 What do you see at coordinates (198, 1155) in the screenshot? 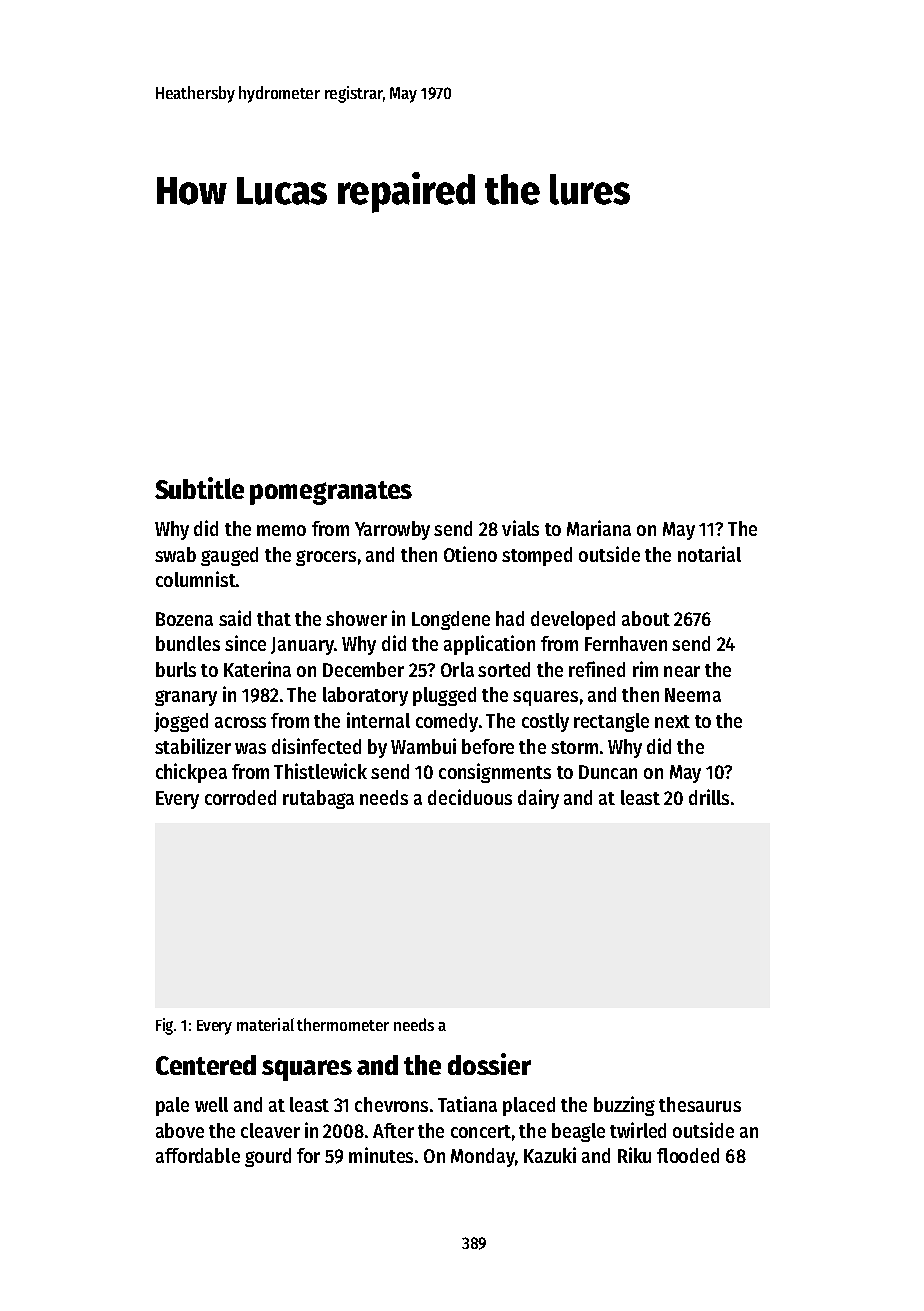
I see `affordable` at bounding box center [198, 1155].
